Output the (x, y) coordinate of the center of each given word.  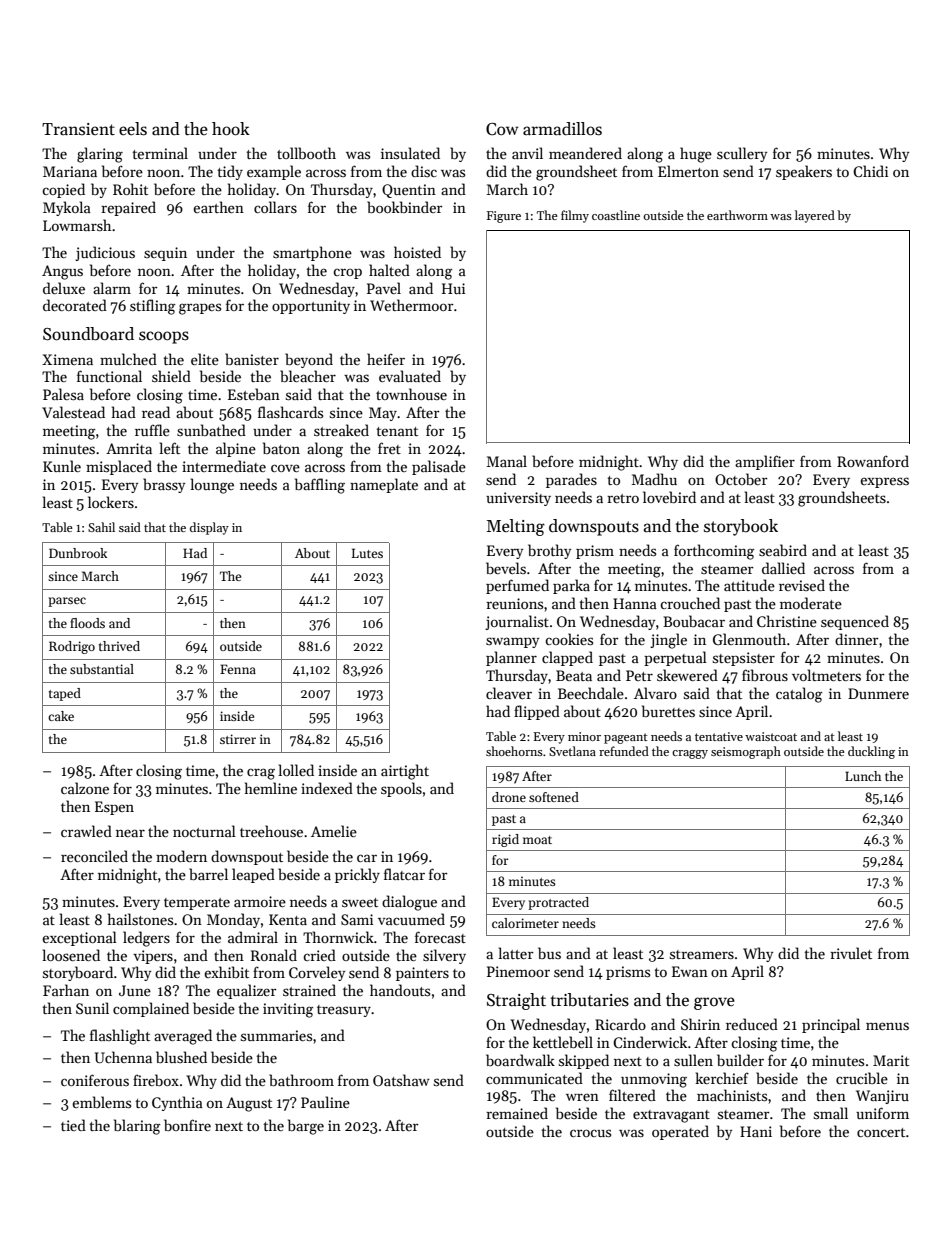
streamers (702, 954)
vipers (153, 957)
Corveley (317, 973)
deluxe (64, 288)
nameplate (384, 485)
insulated (410, 153)
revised (802, 585)
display (209, 528)
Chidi (870, 171)
